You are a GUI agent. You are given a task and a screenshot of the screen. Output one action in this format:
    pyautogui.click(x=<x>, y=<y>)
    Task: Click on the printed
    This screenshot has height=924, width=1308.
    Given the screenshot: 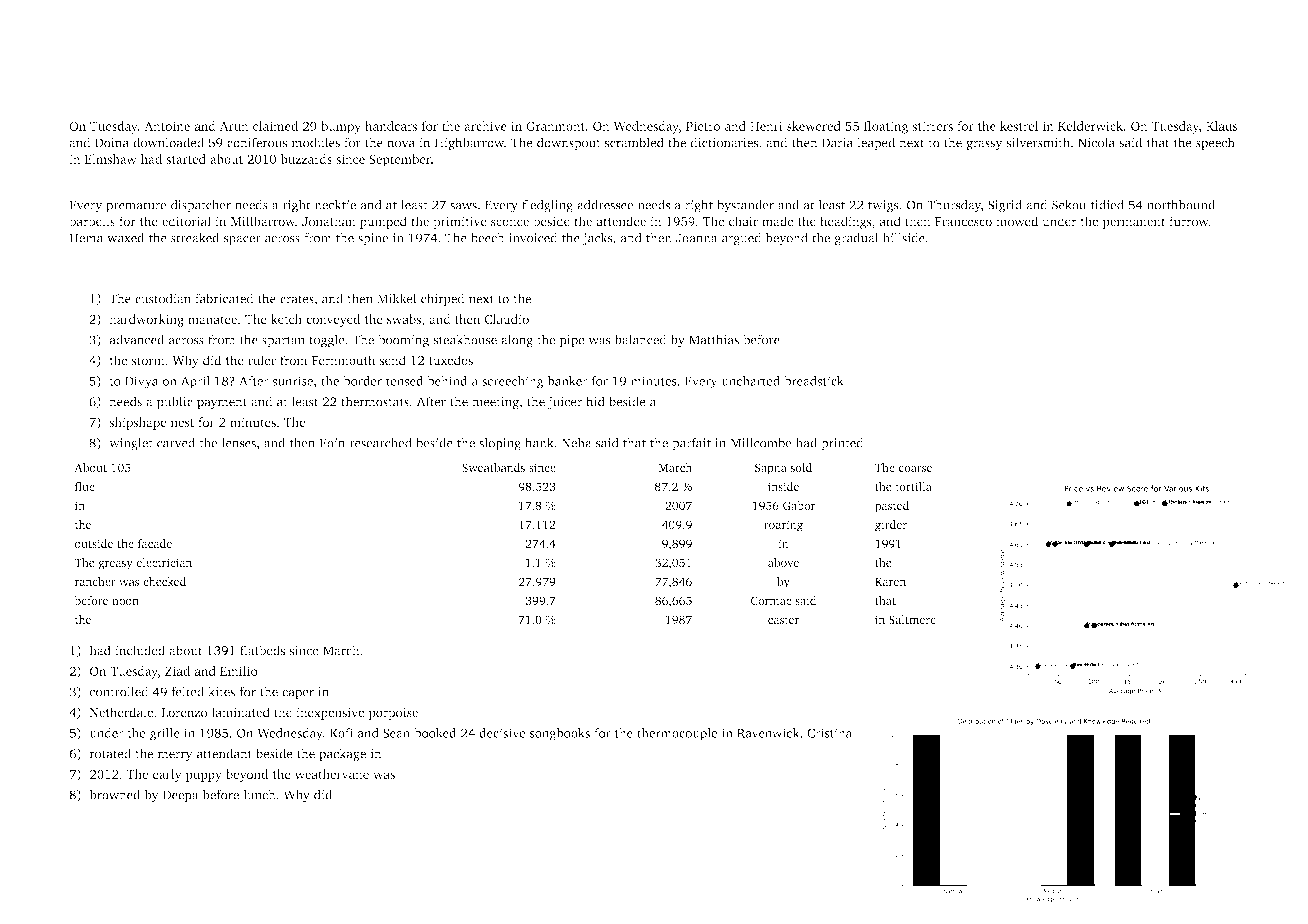 What is the action you would take?
    pyautogui.click(x=842, y=444)
